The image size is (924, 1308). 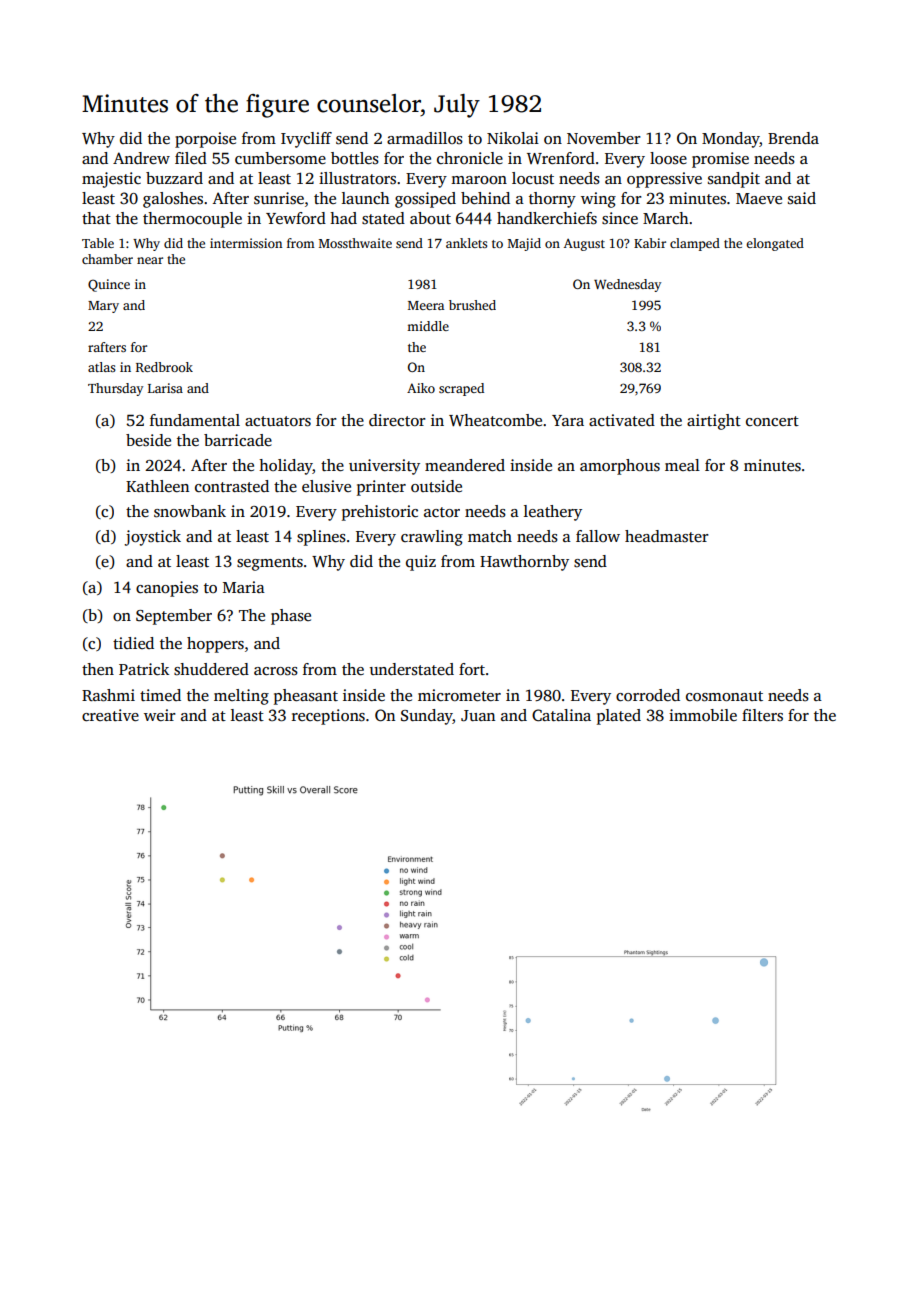 What do you see at coordinates (167, 589) in the screenshot?
I see `canopies` at bounding box center [167, 589].
